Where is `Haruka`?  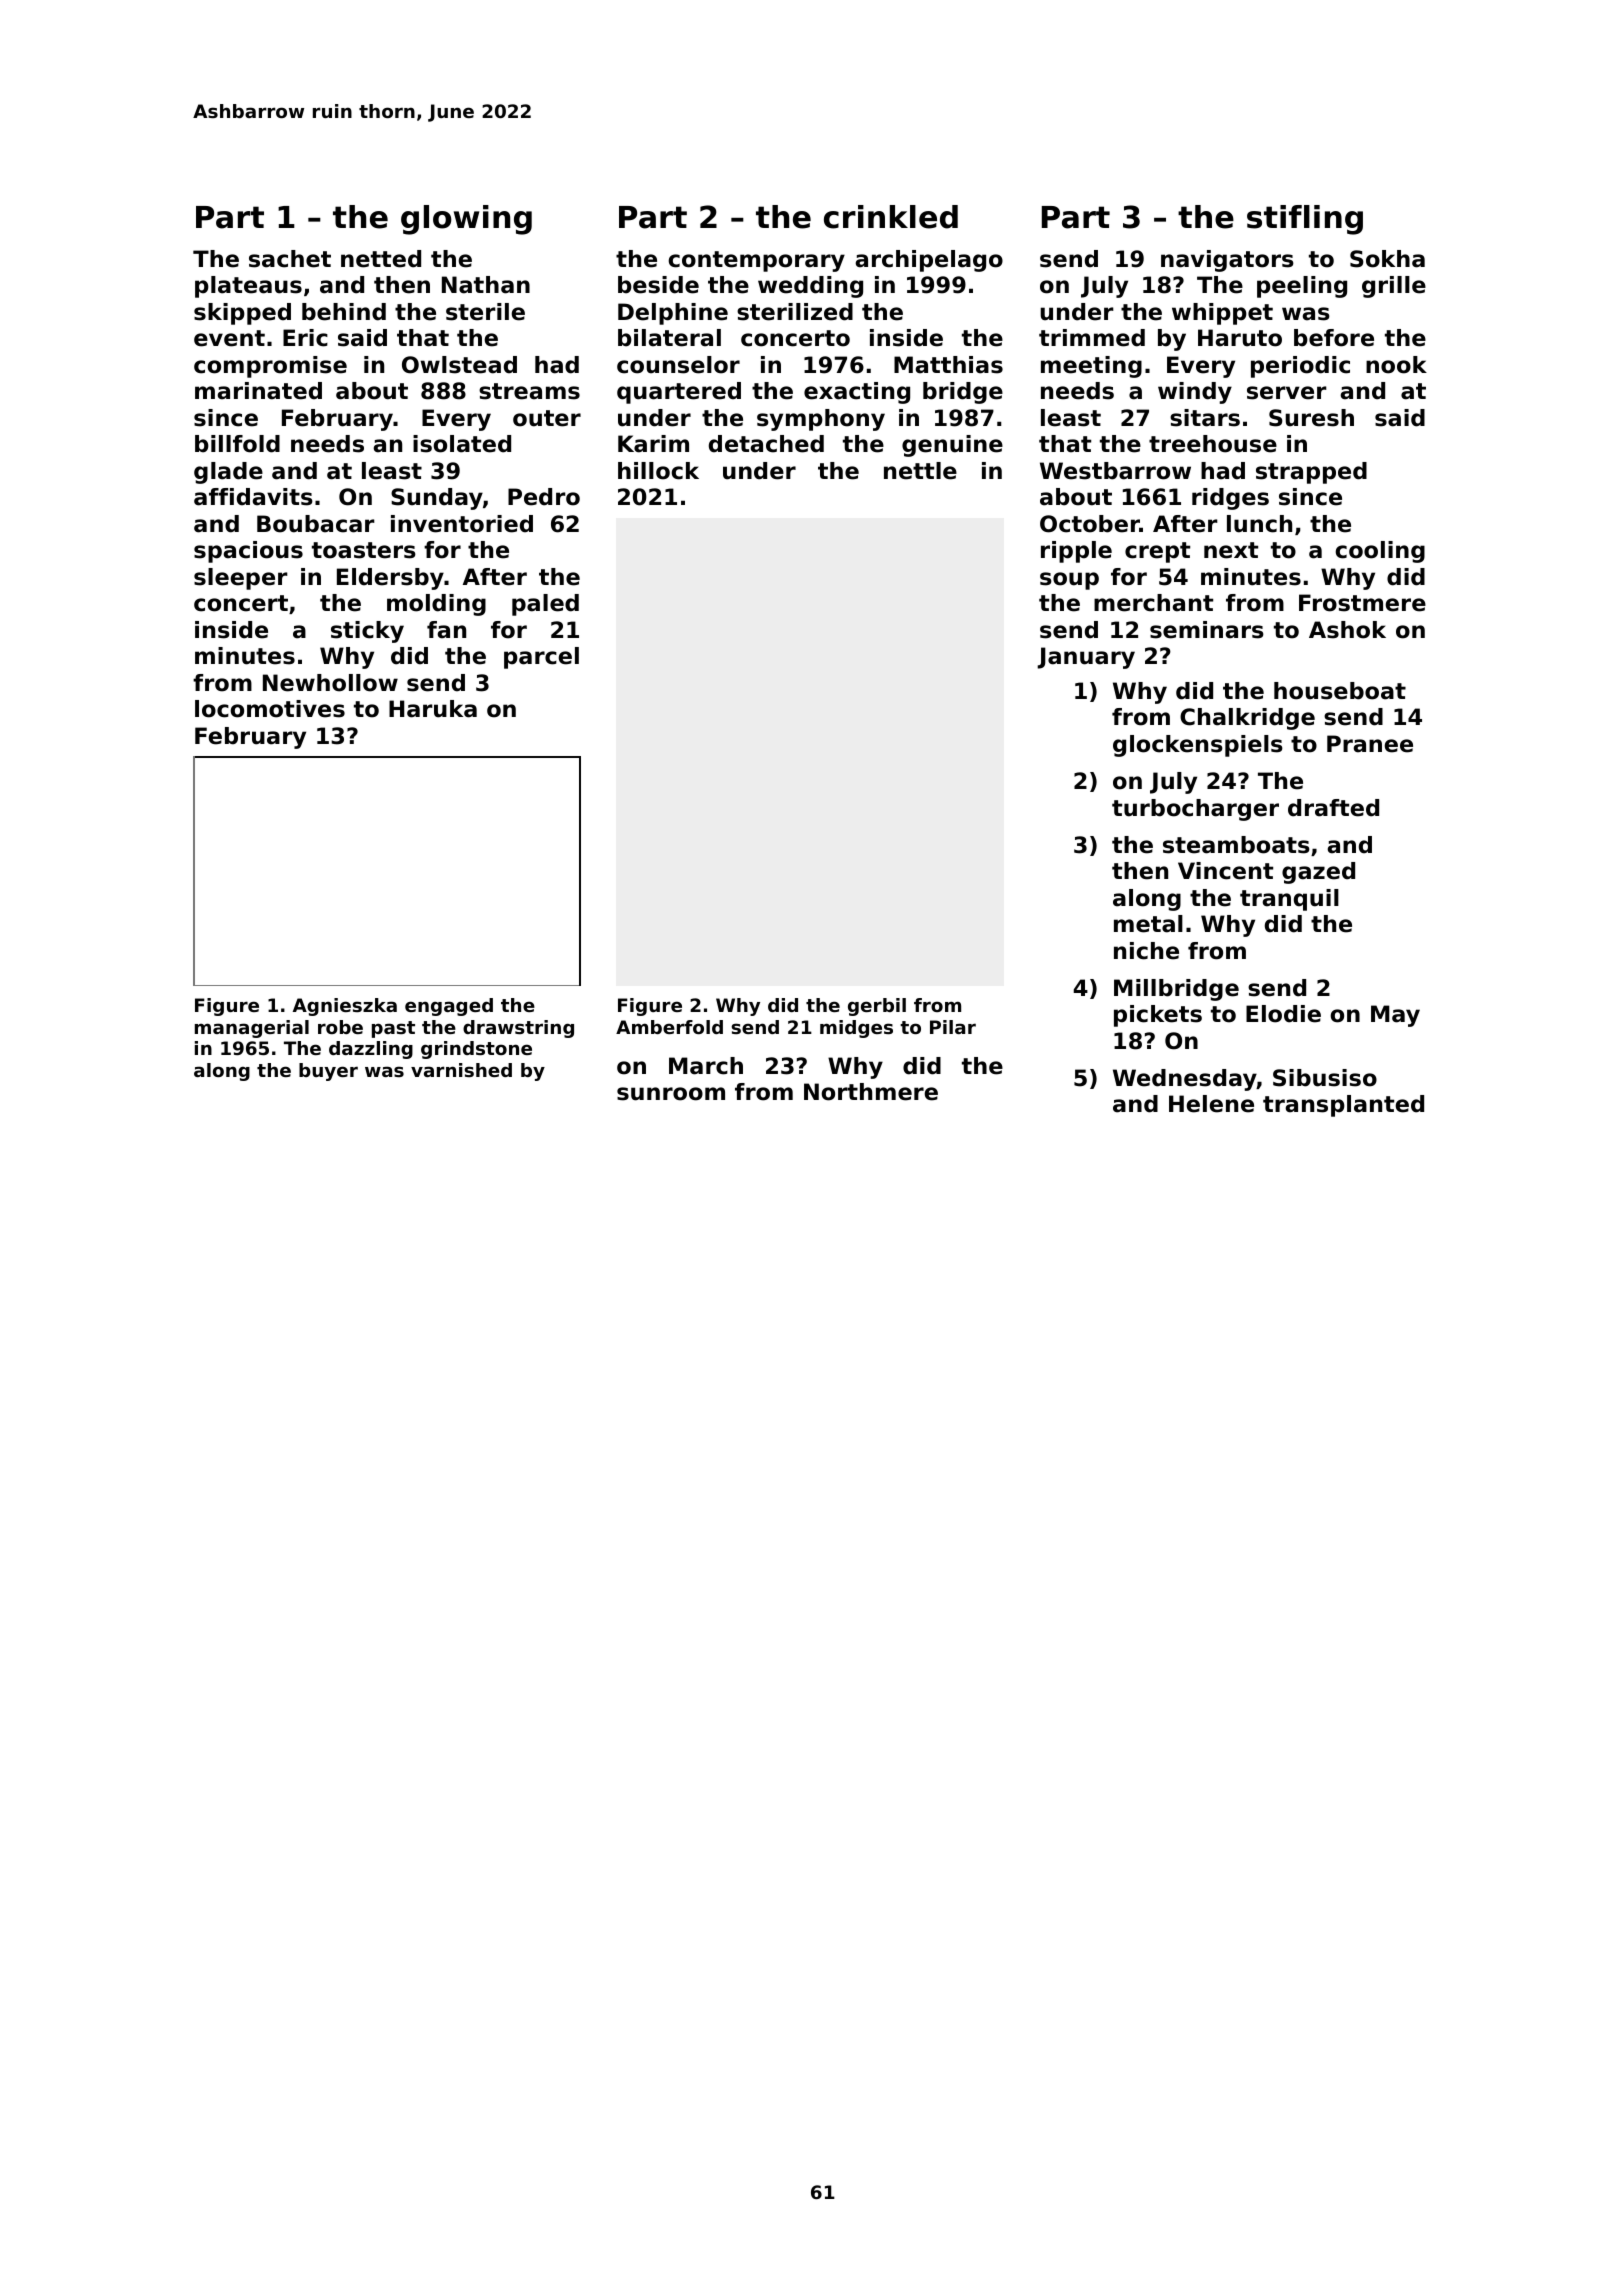
Haruka is located at coordinates (433, 709).
